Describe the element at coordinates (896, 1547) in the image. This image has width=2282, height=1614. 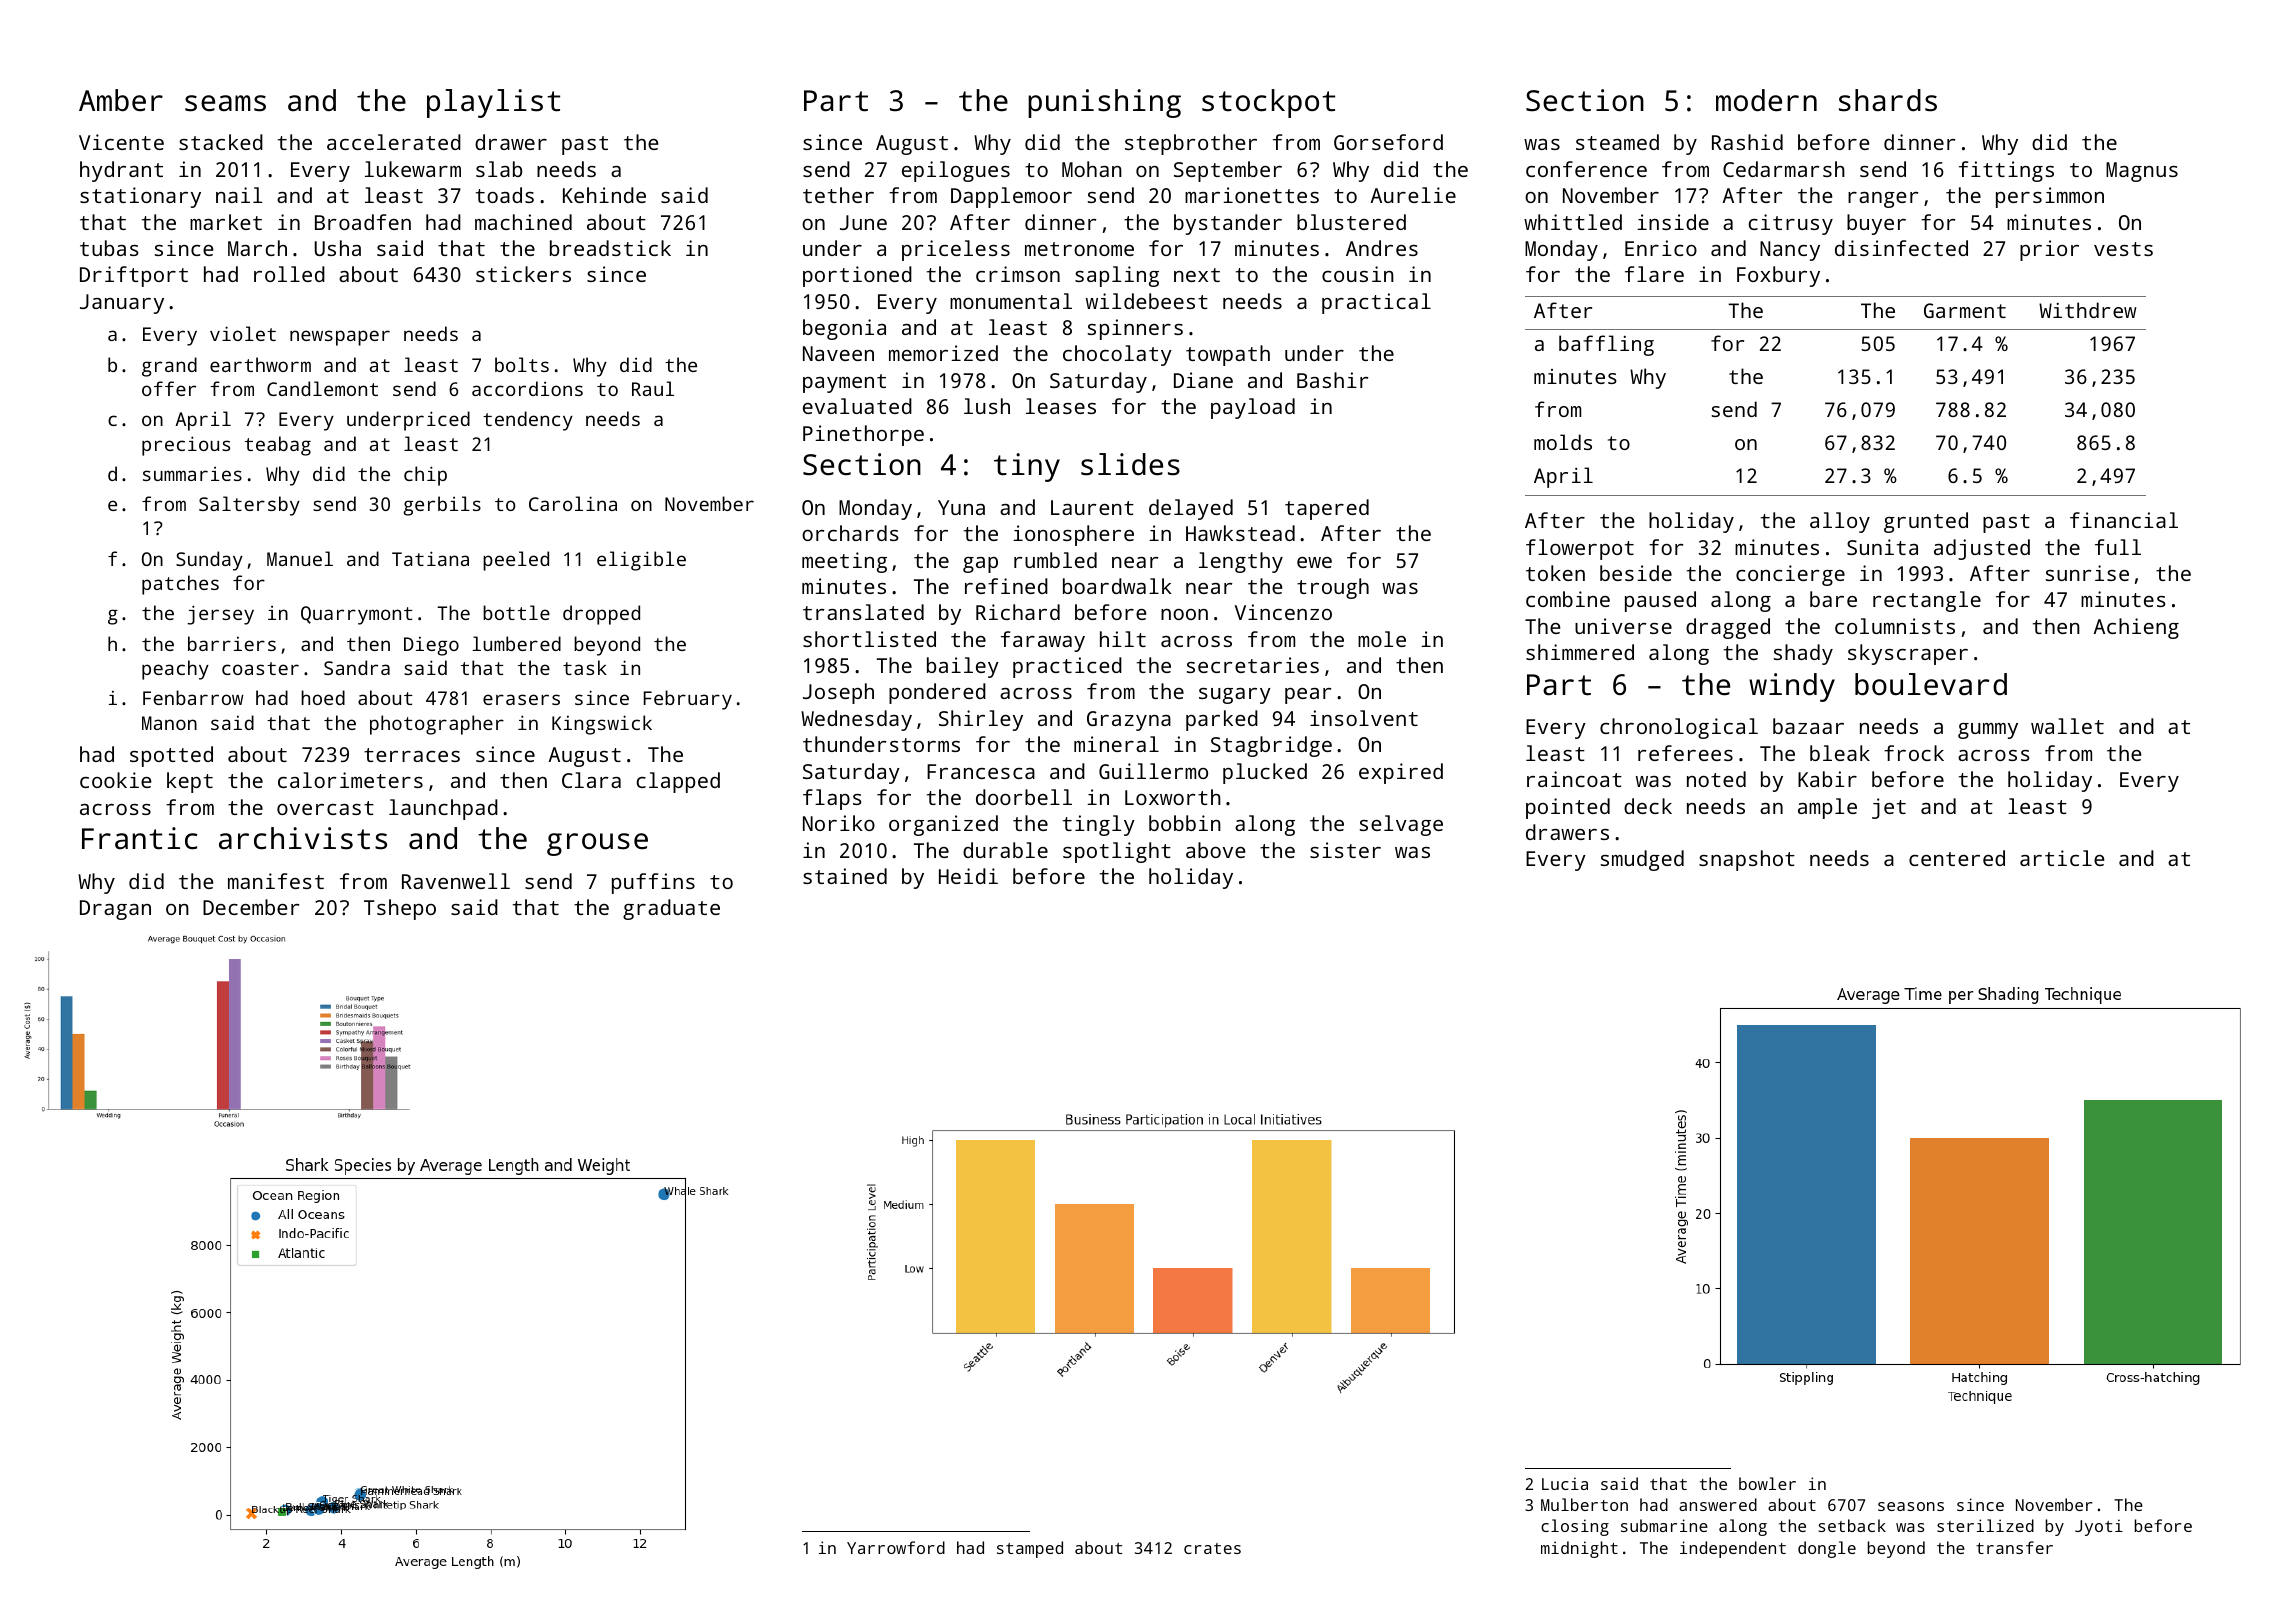
I see `Yarrowford` at that location.
